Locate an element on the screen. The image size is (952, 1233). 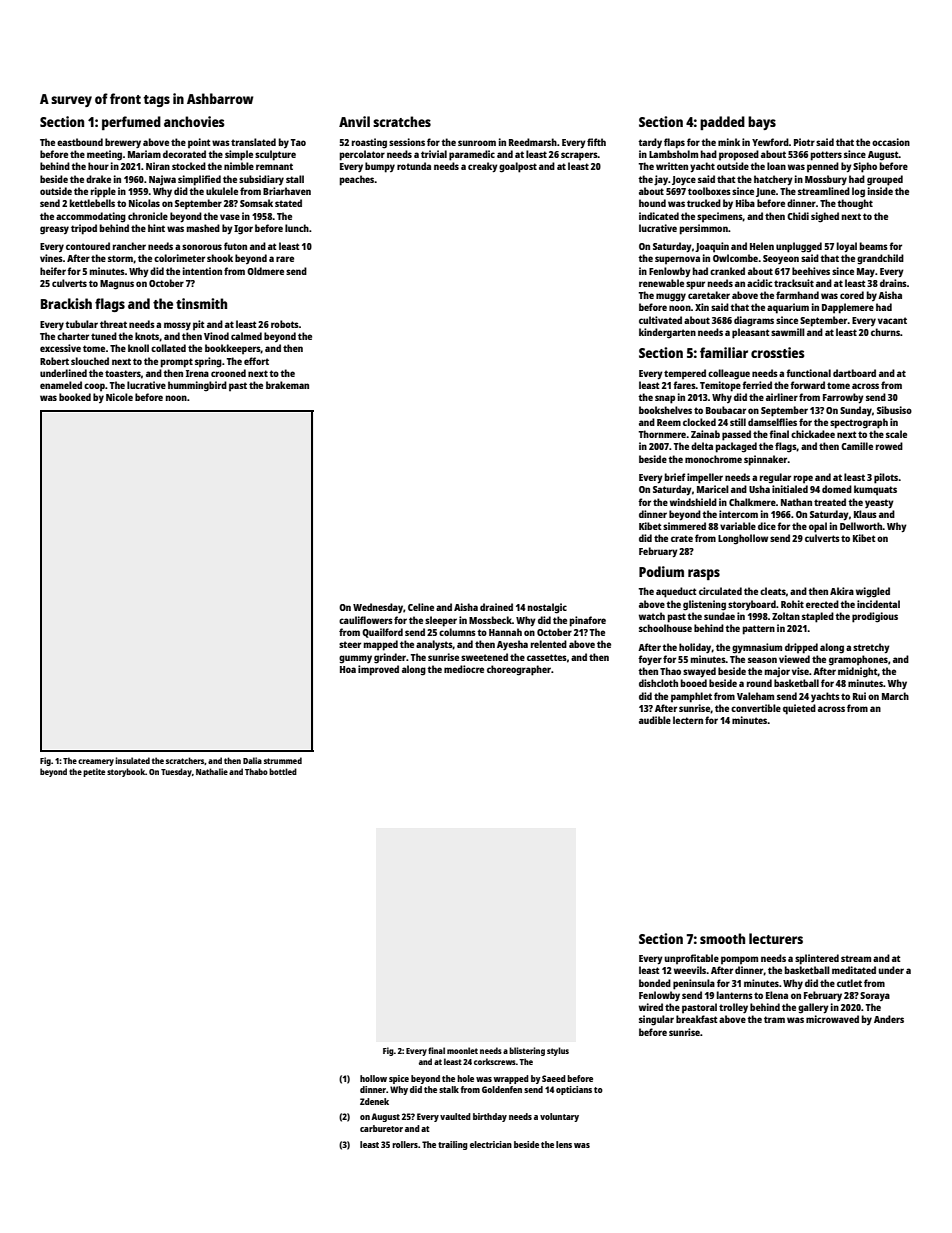
smooth is located at coordinates (722, 938).
